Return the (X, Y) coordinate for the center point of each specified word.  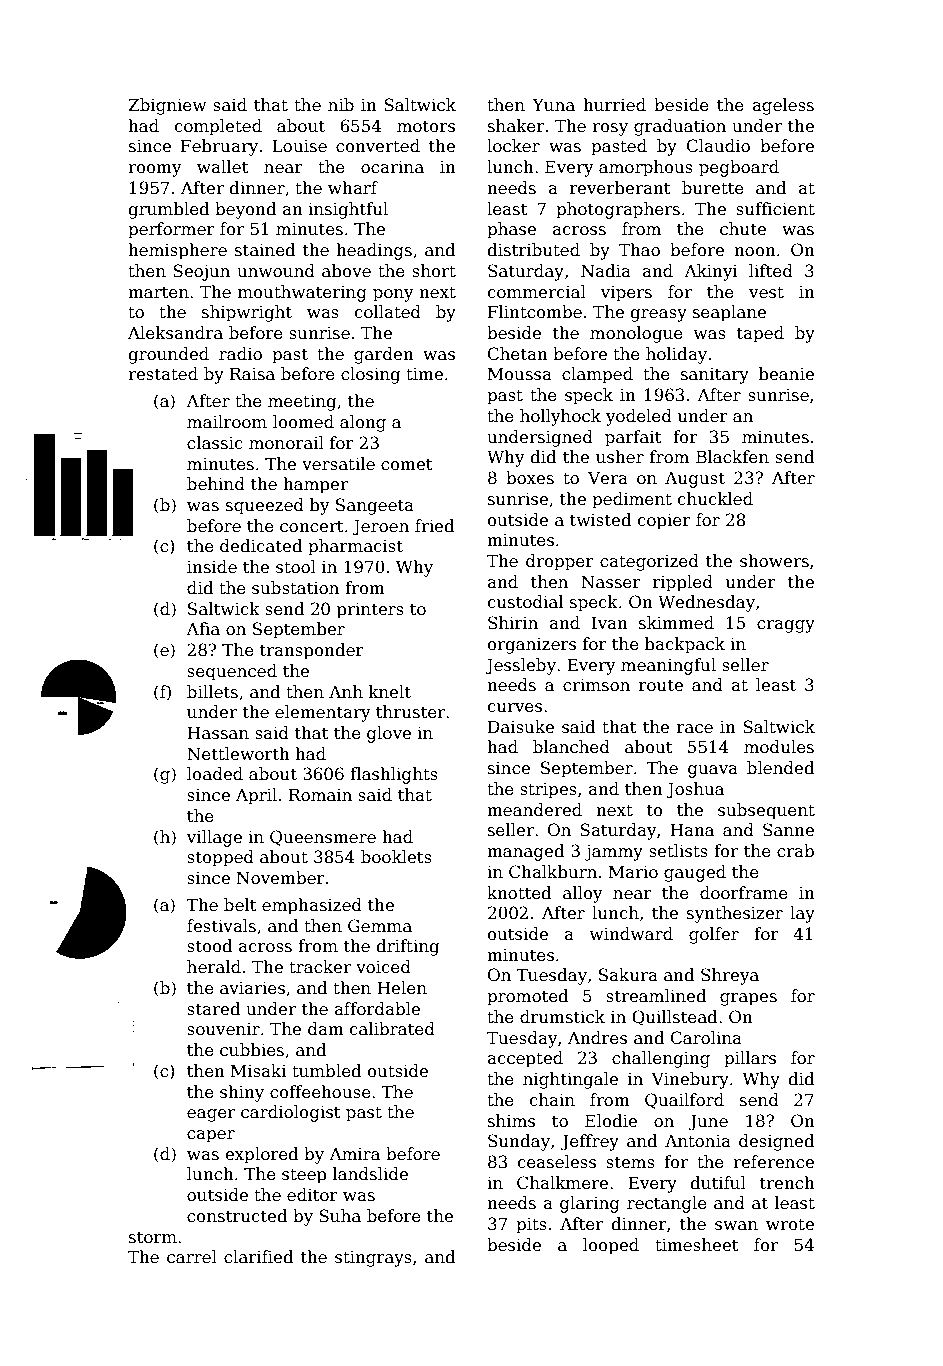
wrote (790, 1225)
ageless (783, 106)
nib (341, 104)
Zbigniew (167, 106)
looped (611, 1246)
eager (211, 1115)
